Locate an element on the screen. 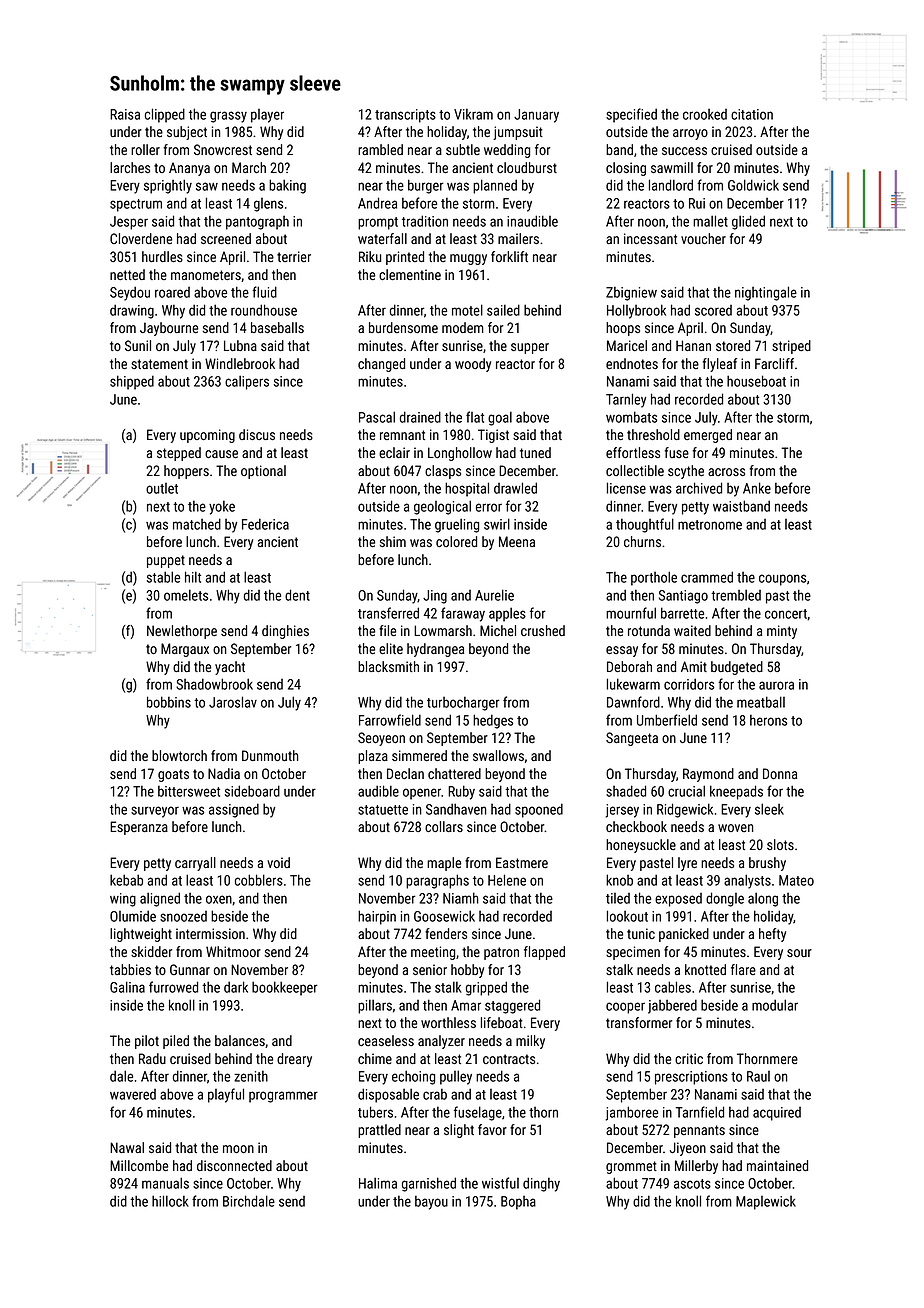 The image size is (924, 1308). surveyor is located at coordinates (155, 812).
